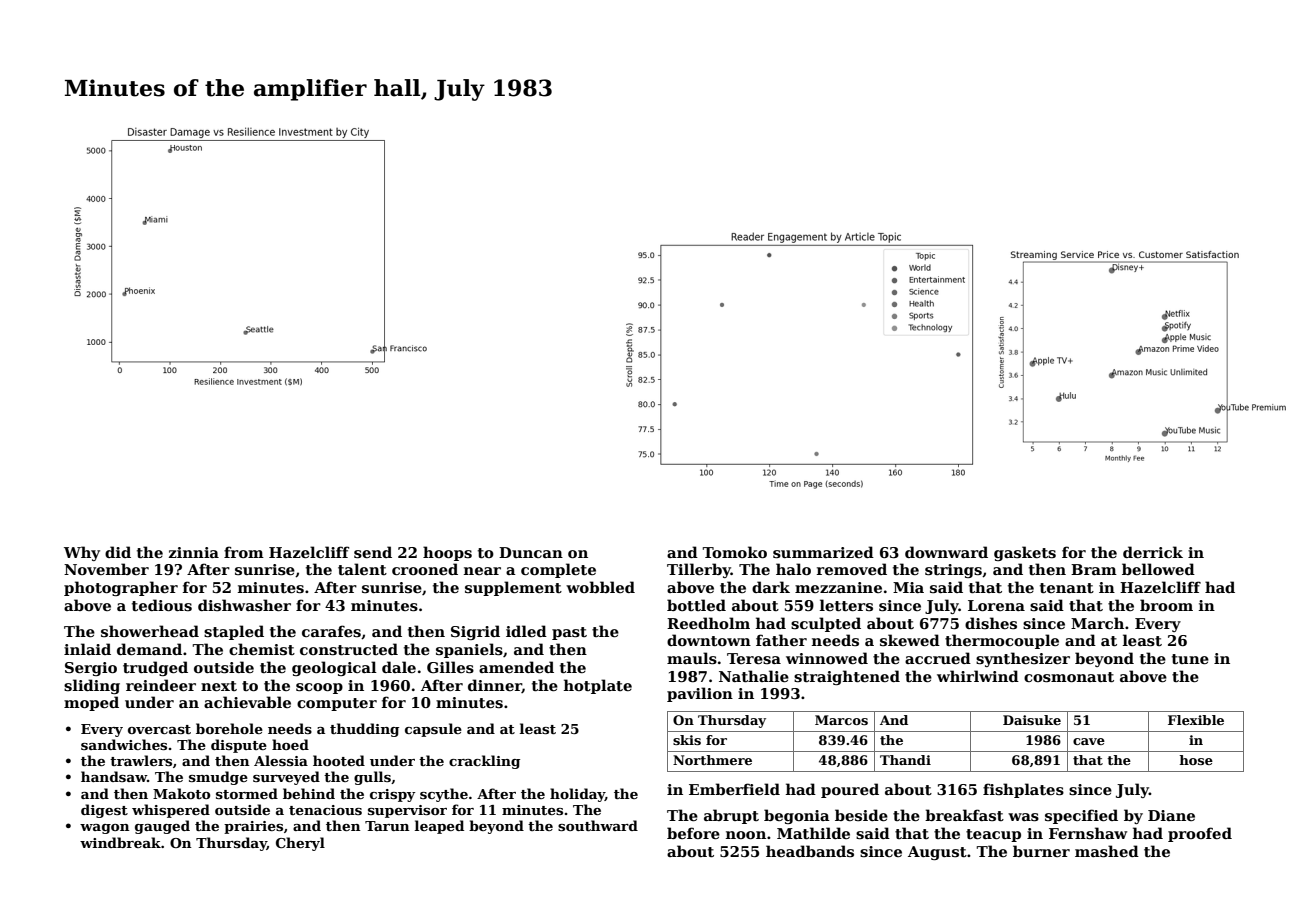 This page has height=924, width=1308. Describe the element at coordinates (692, 658) in the page. I see `mauls` at that location.
